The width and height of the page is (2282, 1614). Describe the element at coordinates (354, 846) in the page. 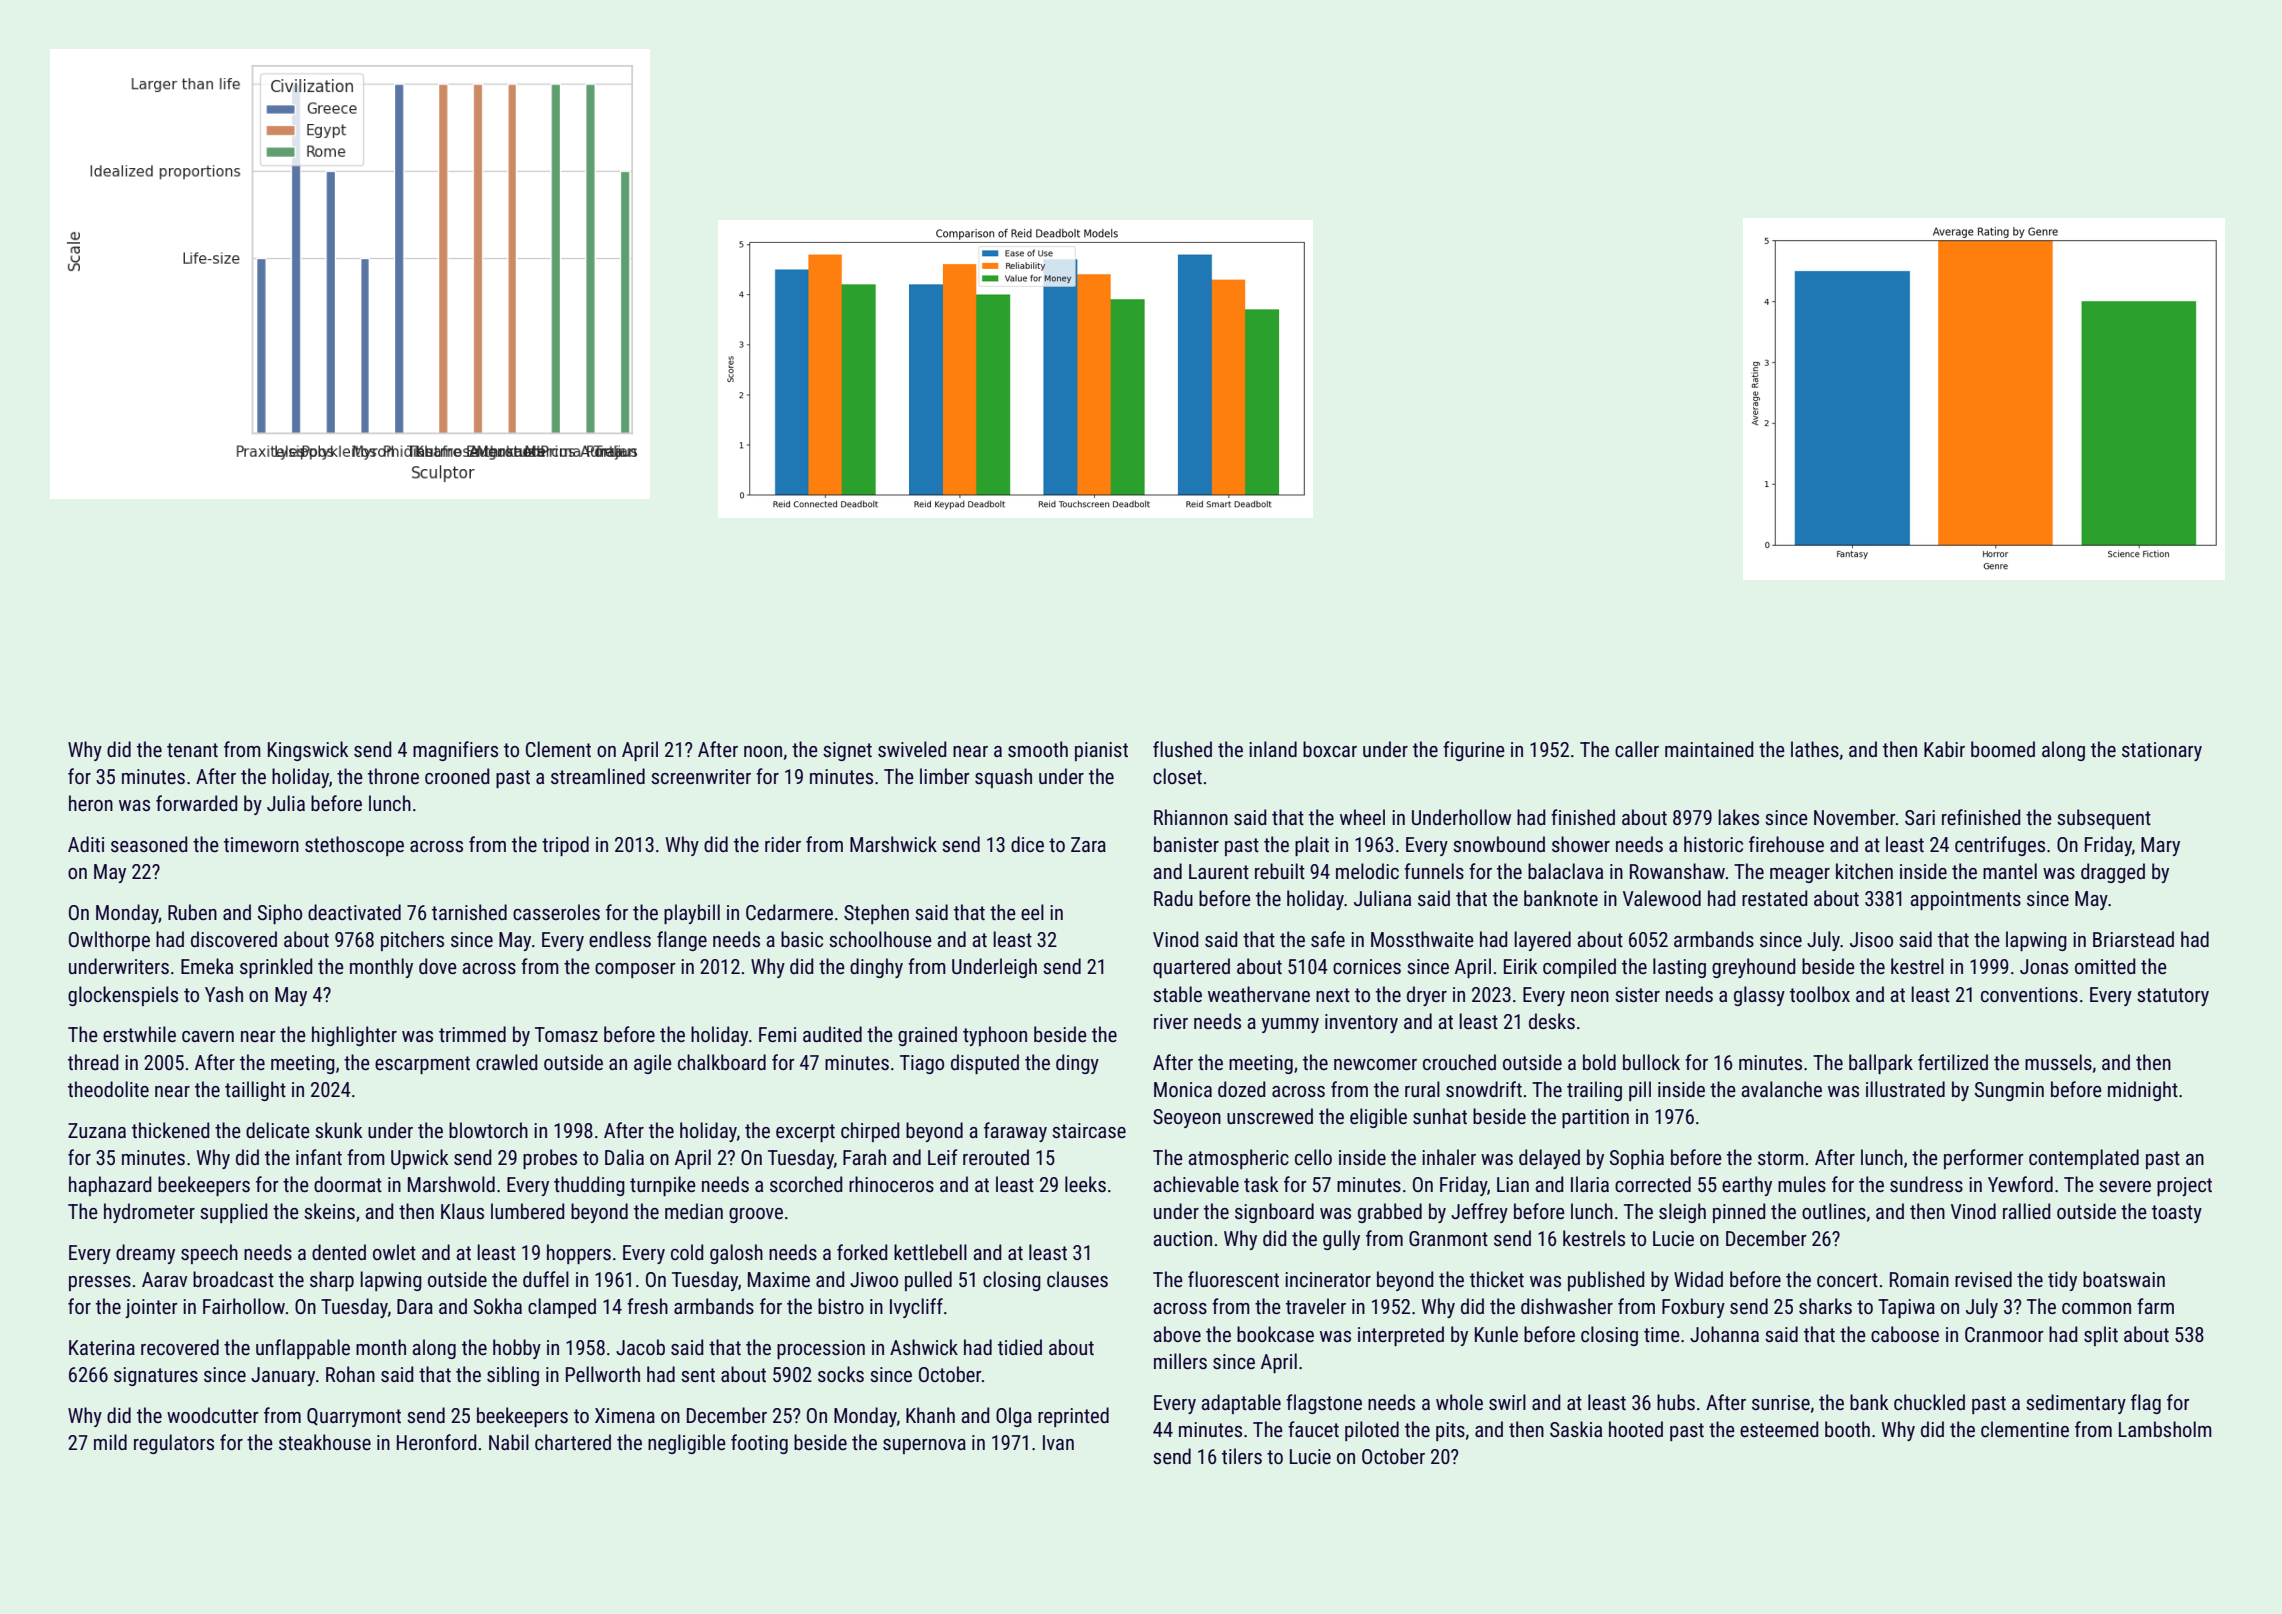

I see `stethoscope` at that location.
